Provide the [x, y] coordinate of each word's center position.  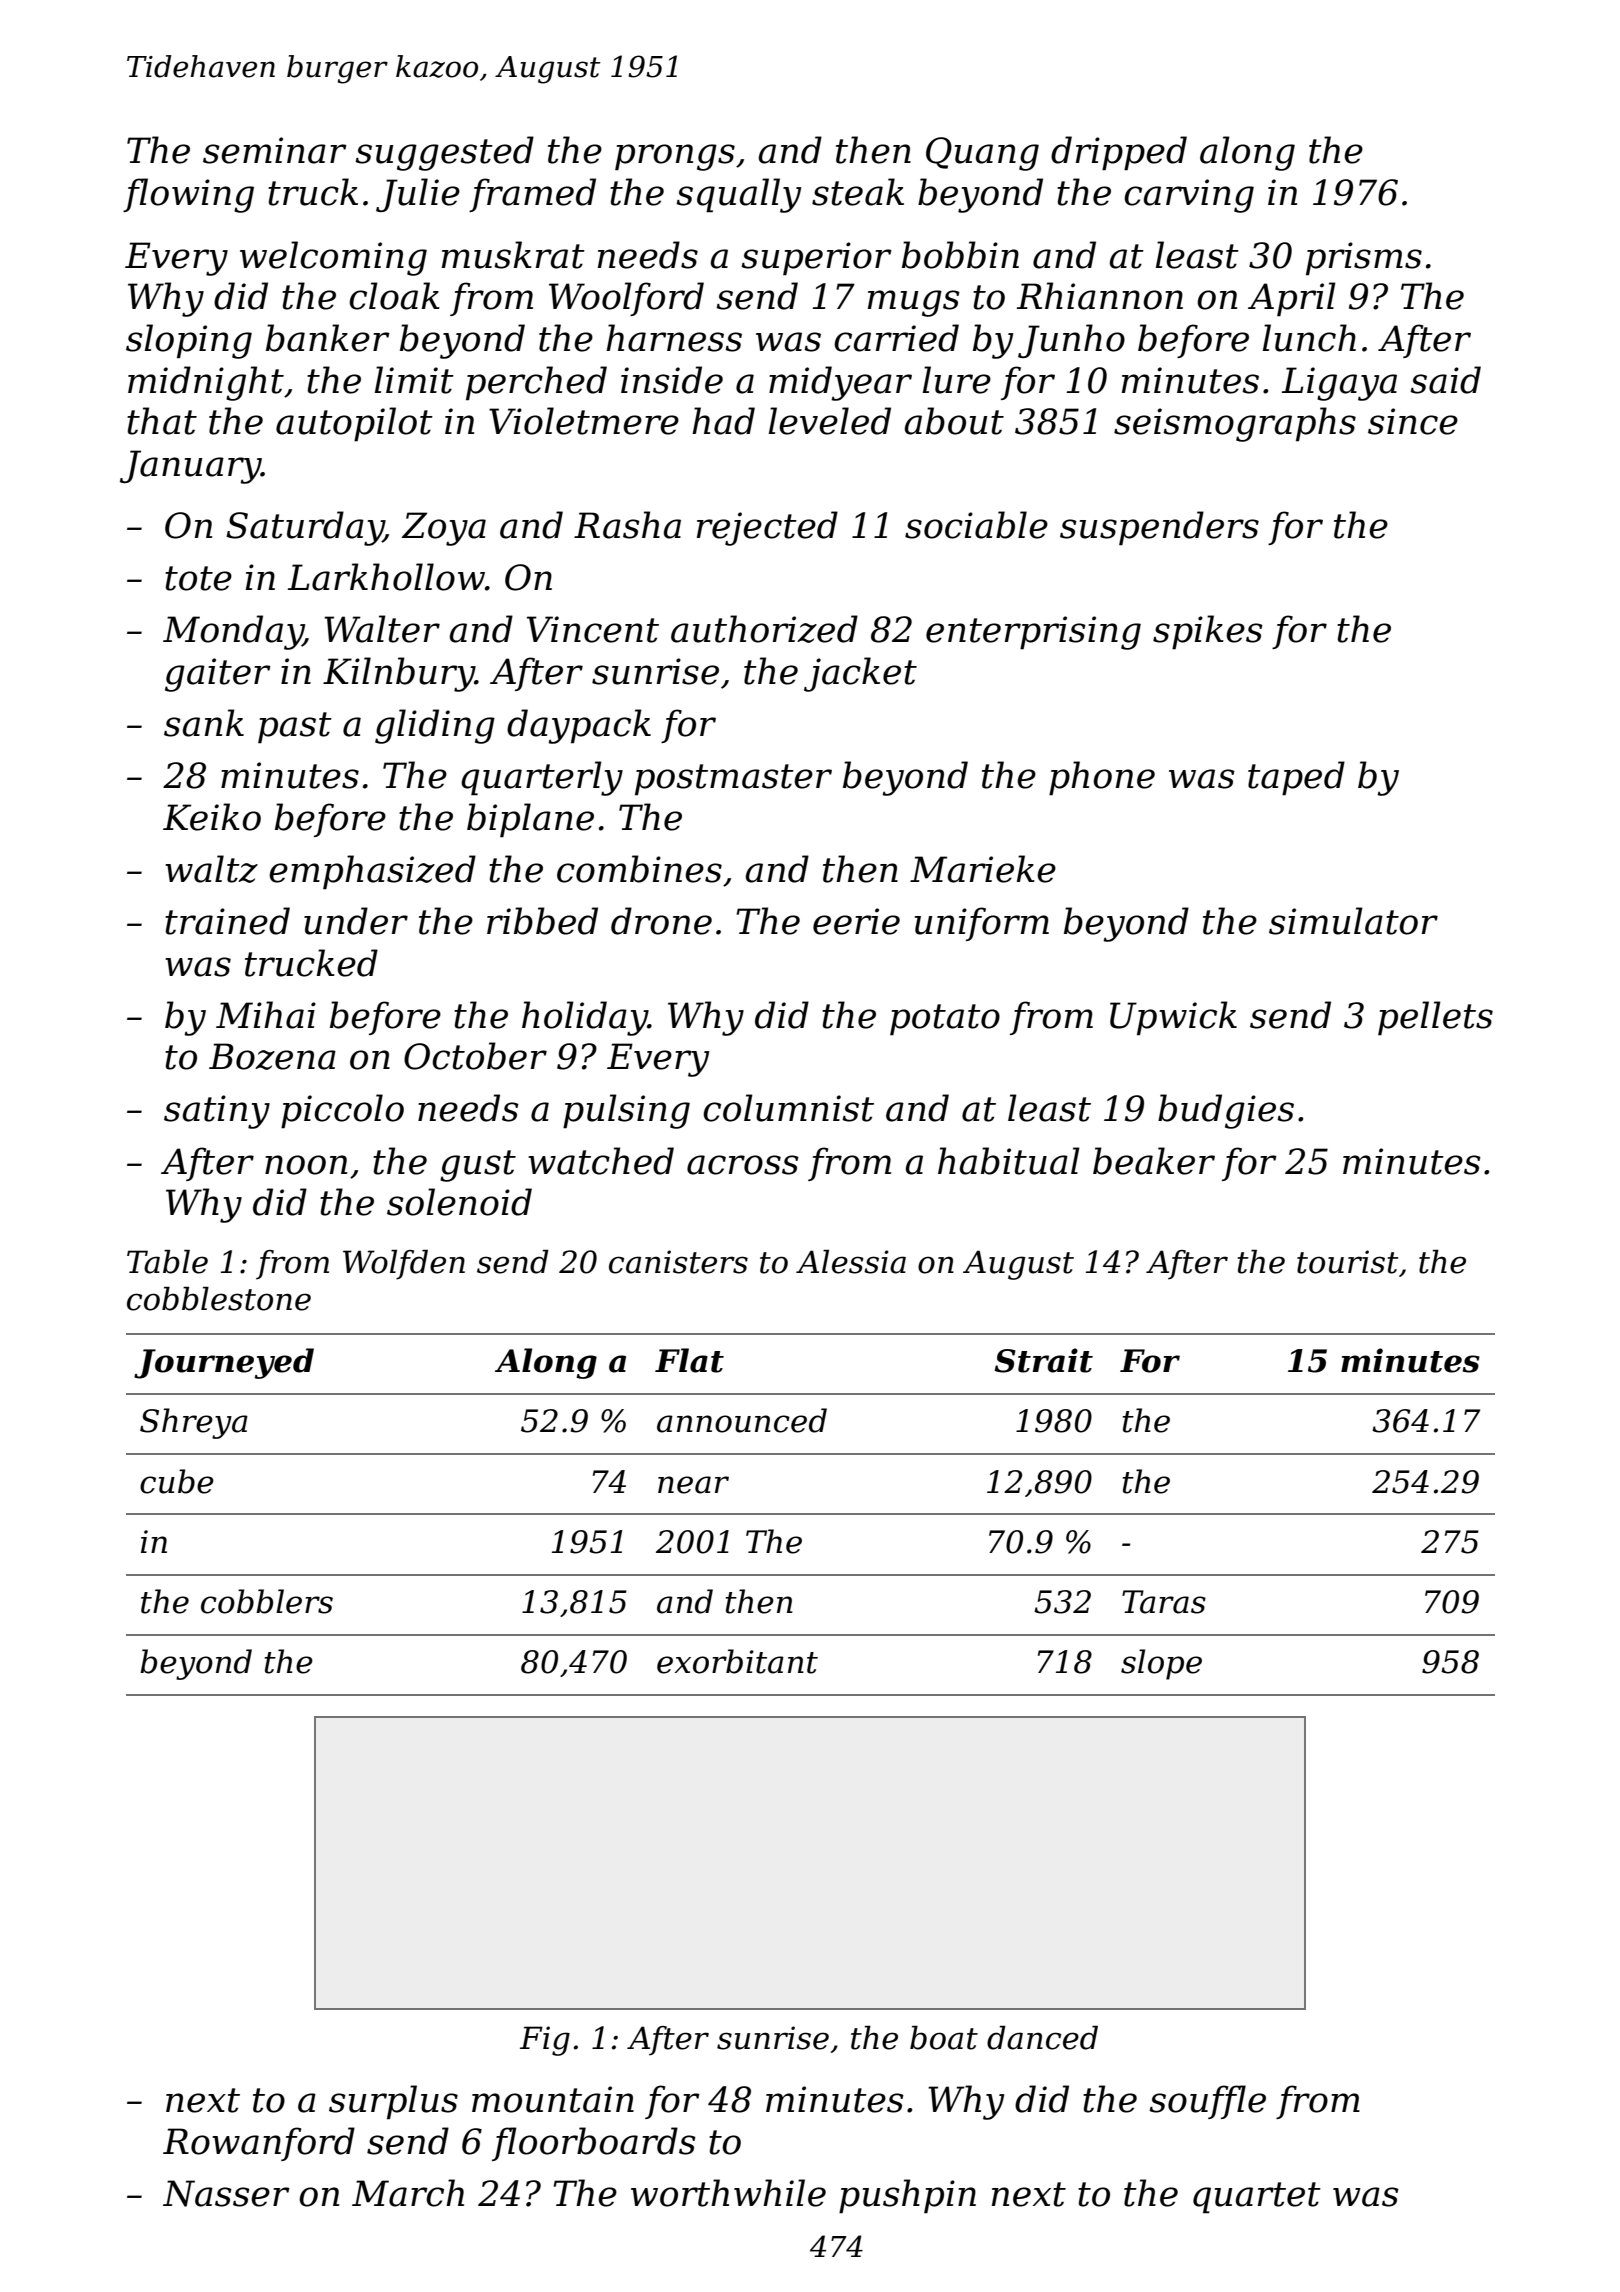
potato [945, 1020]
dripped [1119, 153]
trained [227, 921]
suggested [444, 153]
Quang [982, 154]
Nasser [226, 2193]
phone [1102, 778]
